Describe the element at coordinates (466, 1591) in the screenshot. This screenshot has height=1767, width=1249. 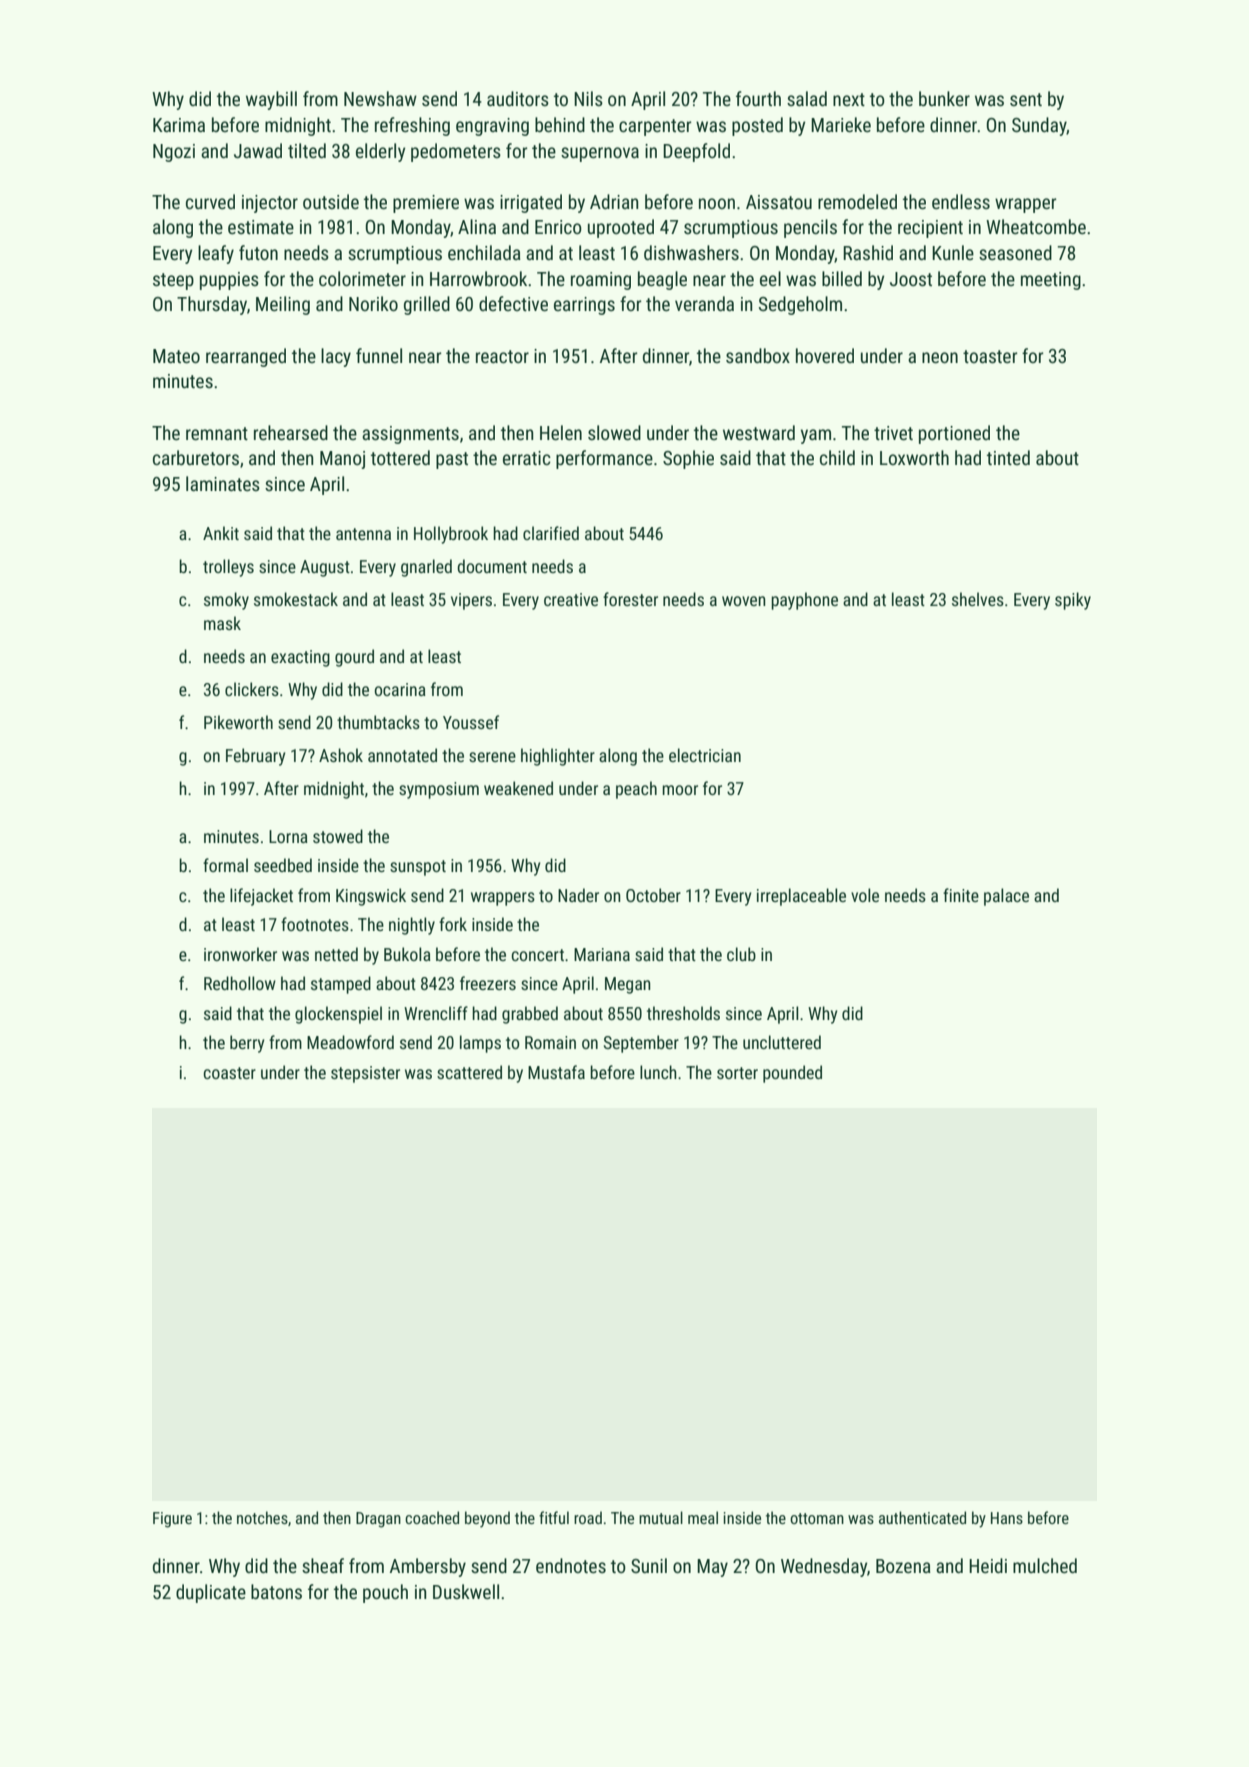
I see `Duskwell` at that location.
